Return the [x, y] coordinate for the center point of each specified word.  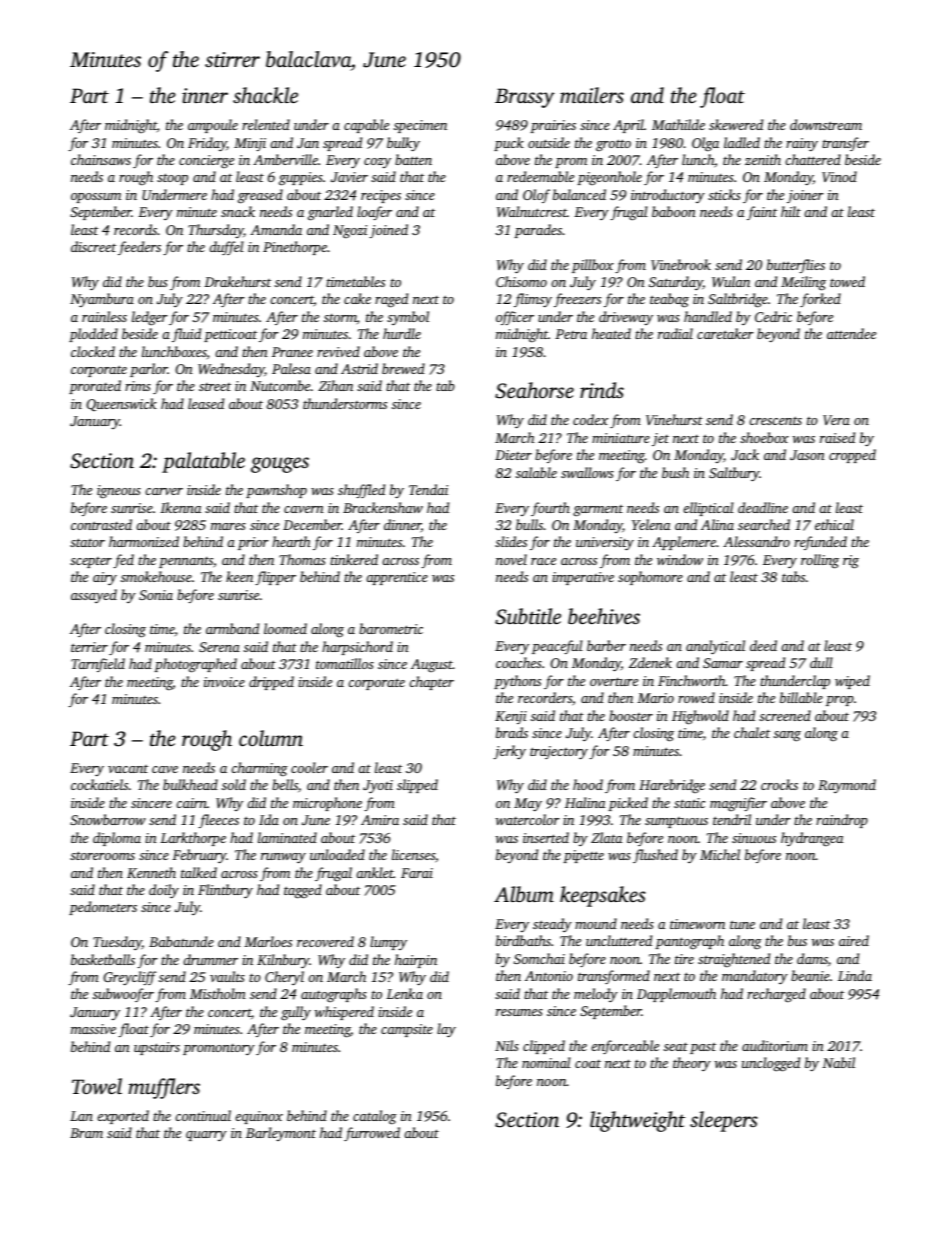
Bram [86, 1133]
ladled [742, 142]
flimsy [533, 300]
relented [266, 124]
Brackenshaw [383, 507]
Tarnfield [98, 665]
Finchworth [692, 680]
